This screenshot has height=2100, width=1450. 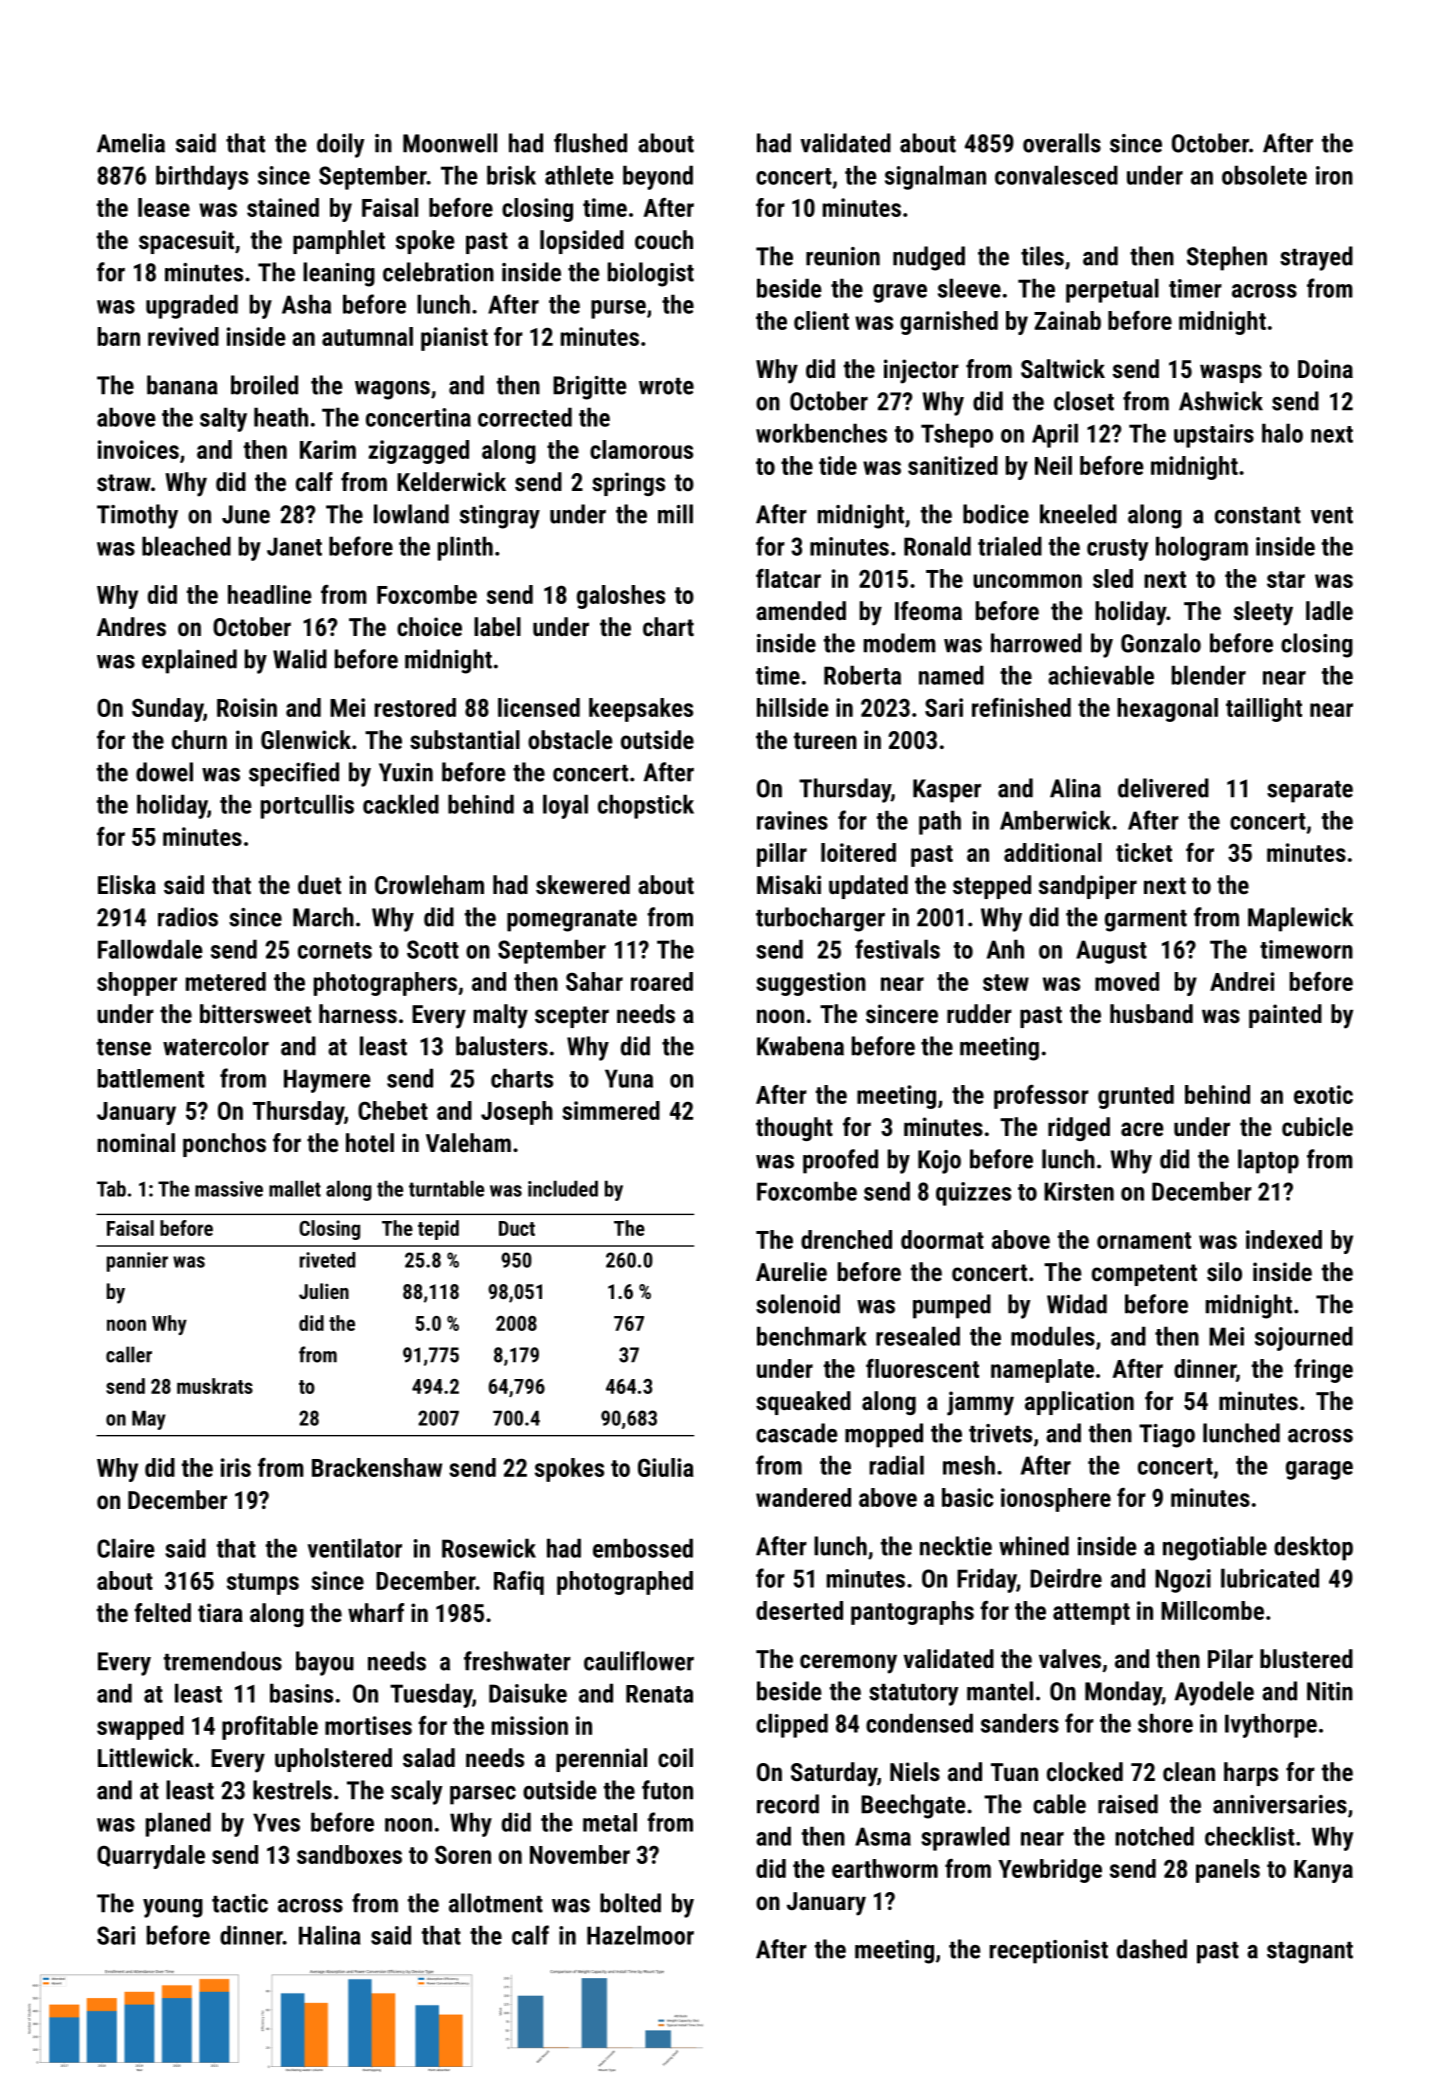 What do you see at coordinates (223, 419) in the screenshot?
I see `salty` at bounding box center [223, 419].
